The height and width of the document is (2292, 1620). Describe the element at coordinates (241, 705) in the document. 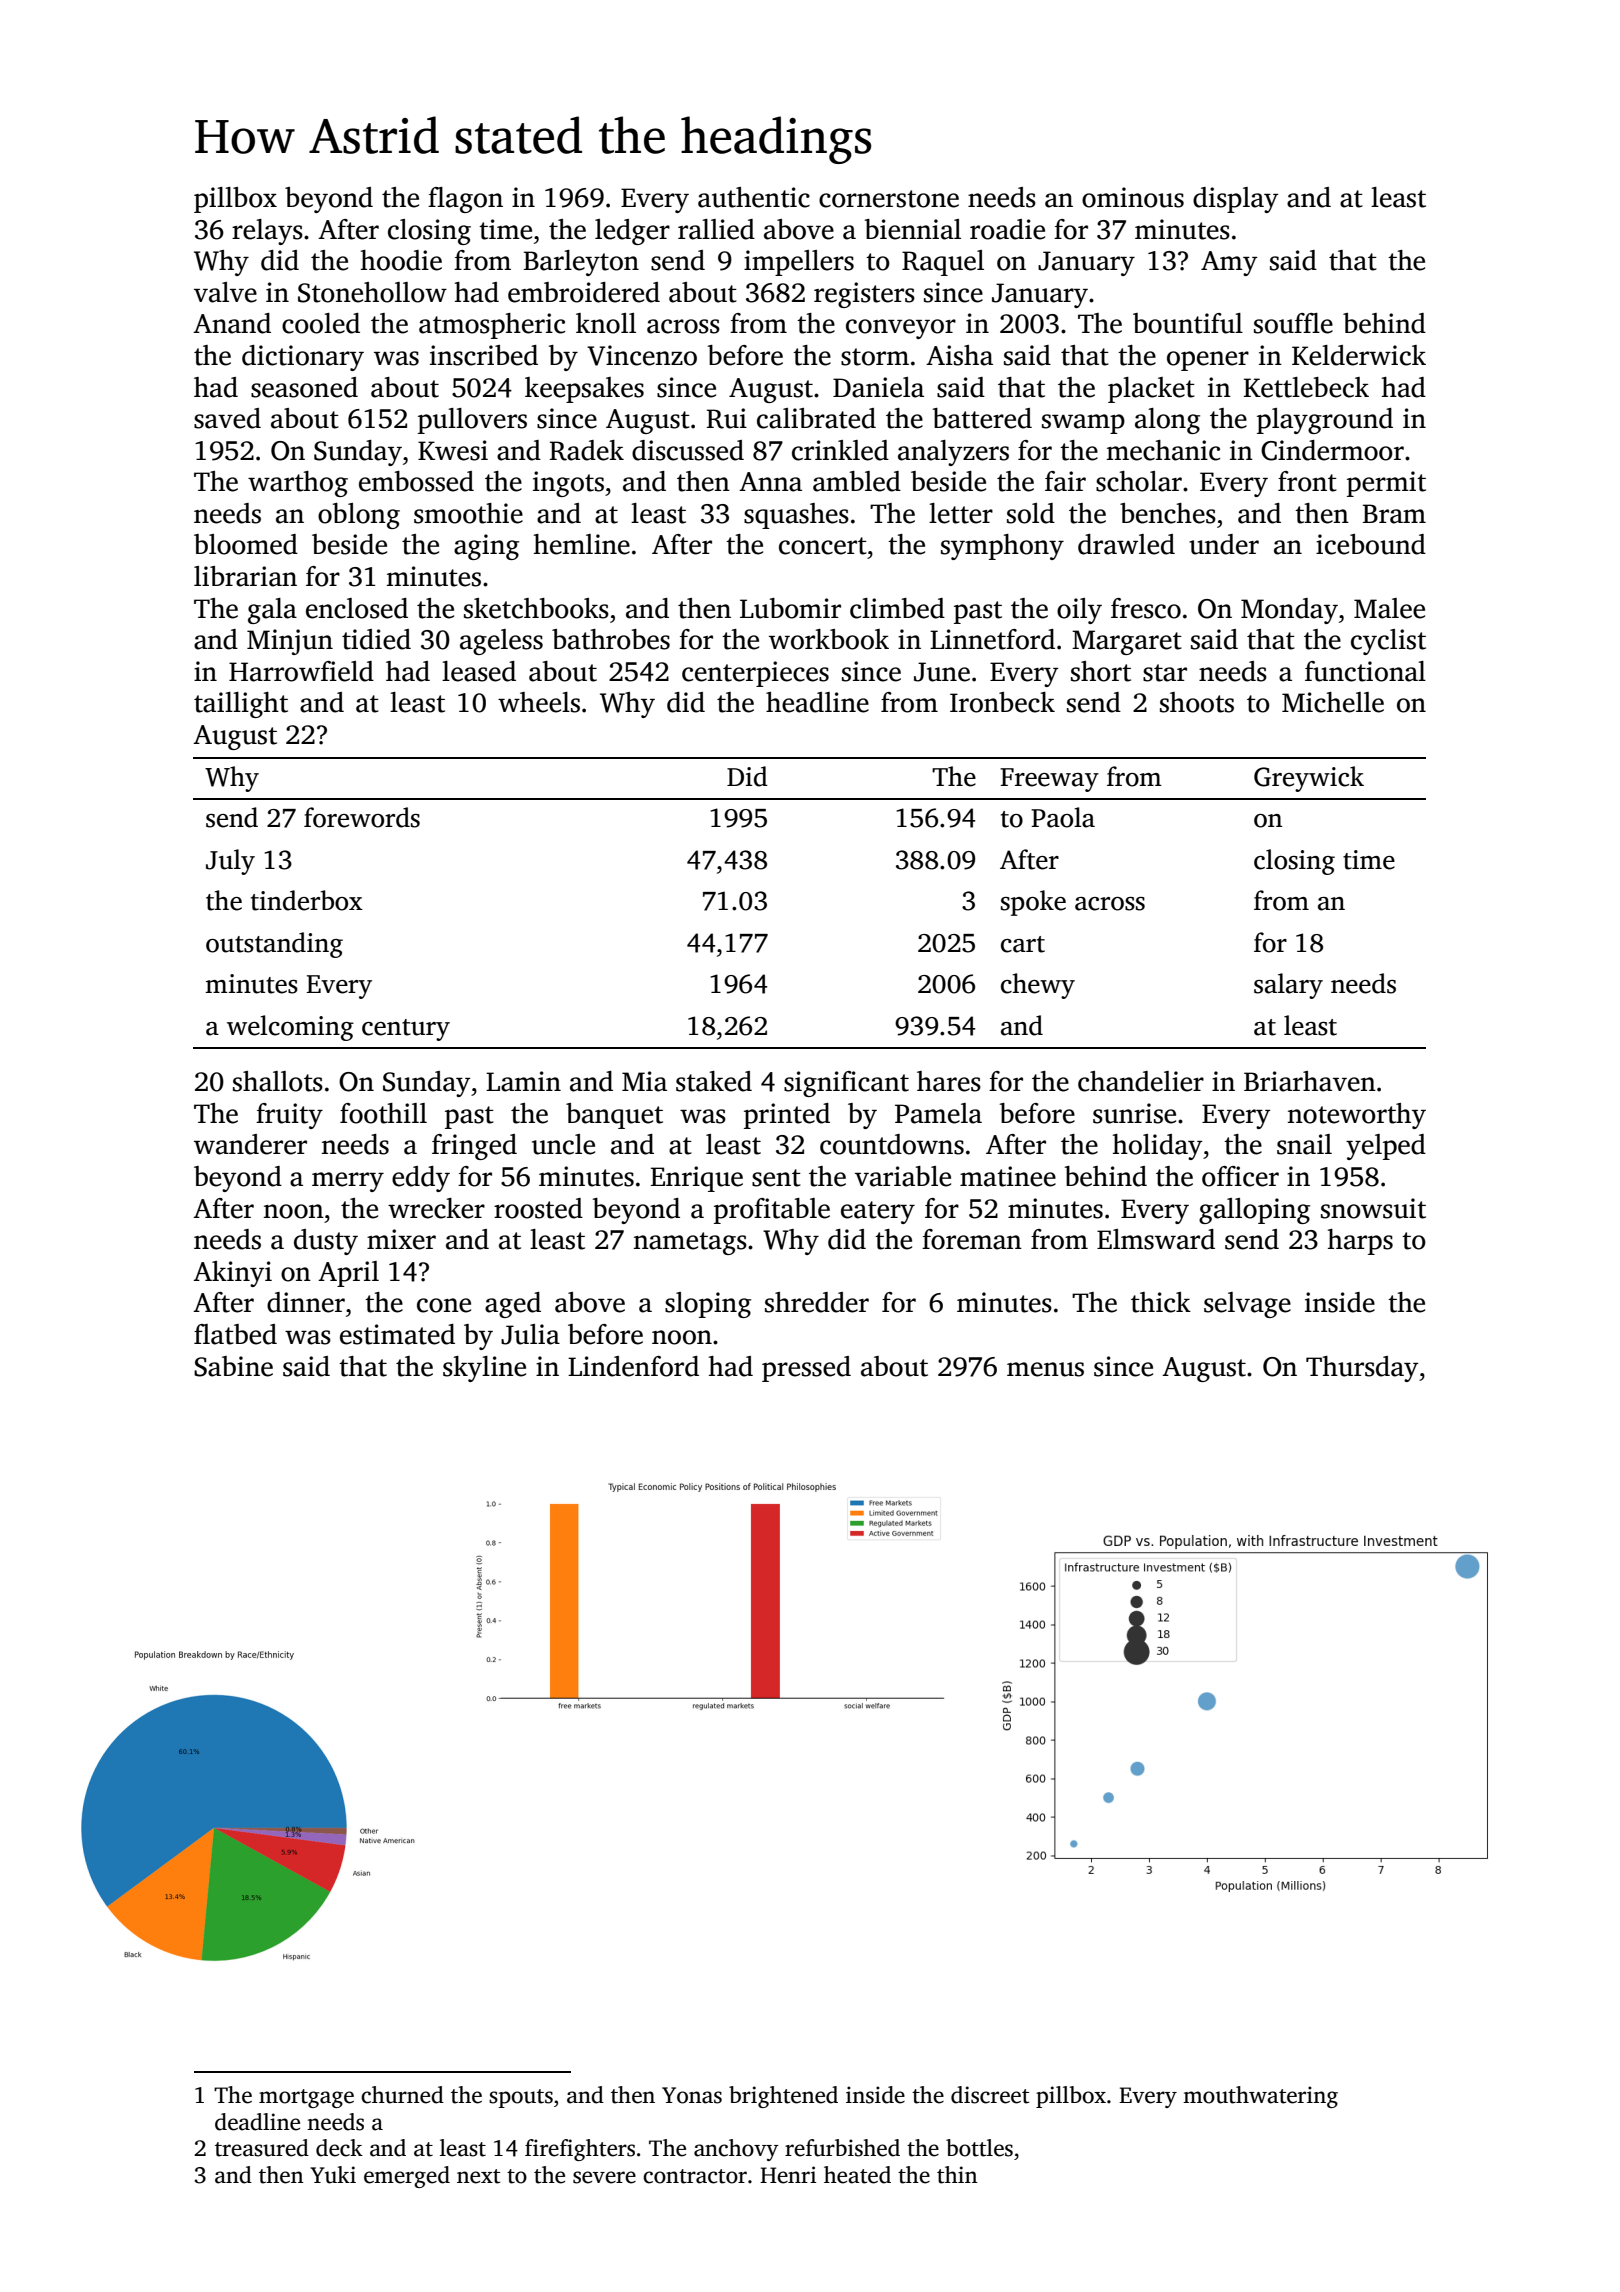

I see `taillight` at that location.
